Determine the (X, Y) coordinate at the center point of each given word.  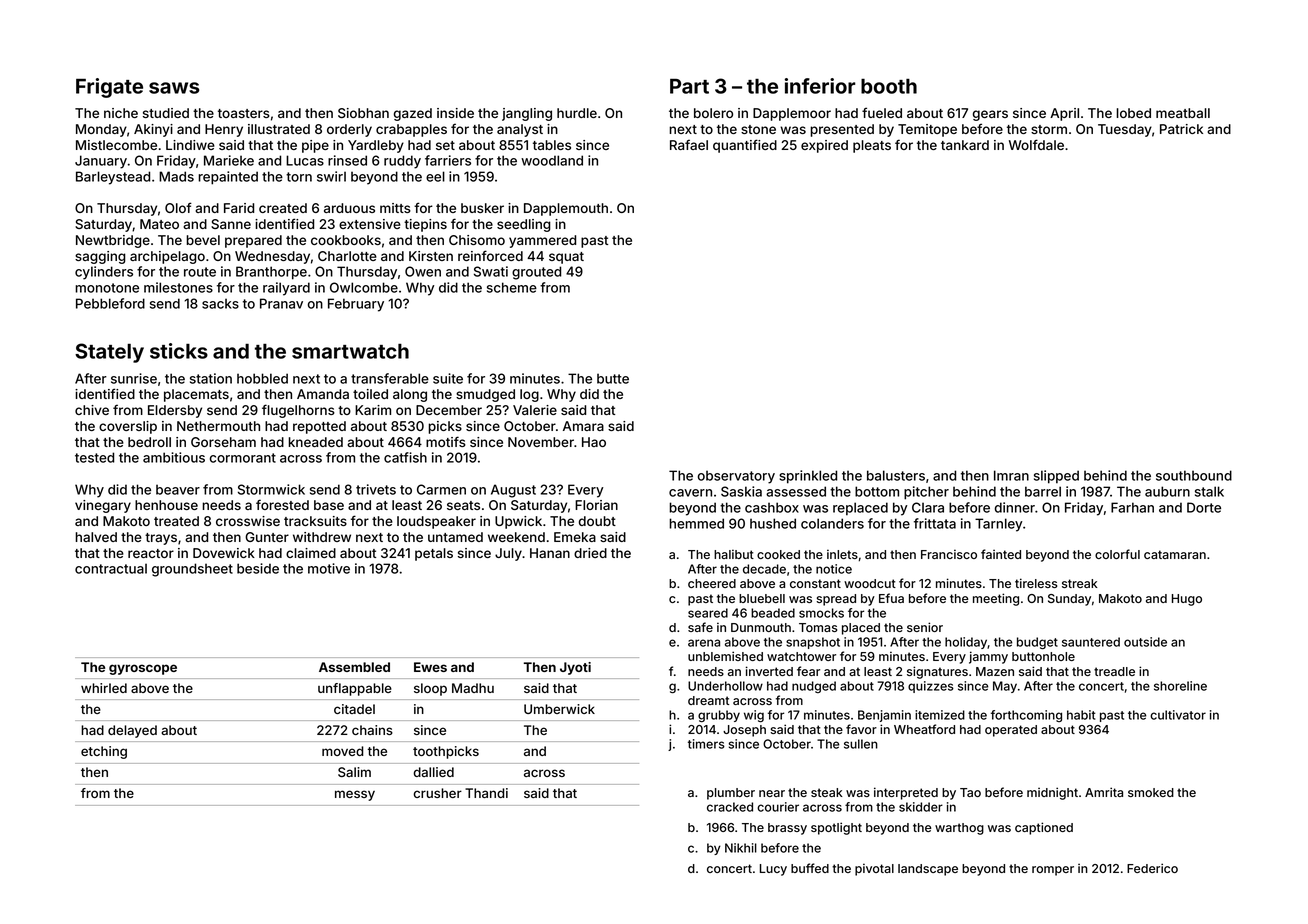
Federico (1152, 868)
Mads (176, 176)
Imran (1011, 475)
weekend (516, 537)
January (101, 162)
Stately (109, 353)
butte (613, 378)
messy (355, 795)
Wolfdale (1036, 144)
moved (343, 751)
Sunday (1069, 600)
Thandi (486, 793)
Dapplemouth (566, 209)
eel (435, 176)
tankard (965, 145)
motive (329, 568)
